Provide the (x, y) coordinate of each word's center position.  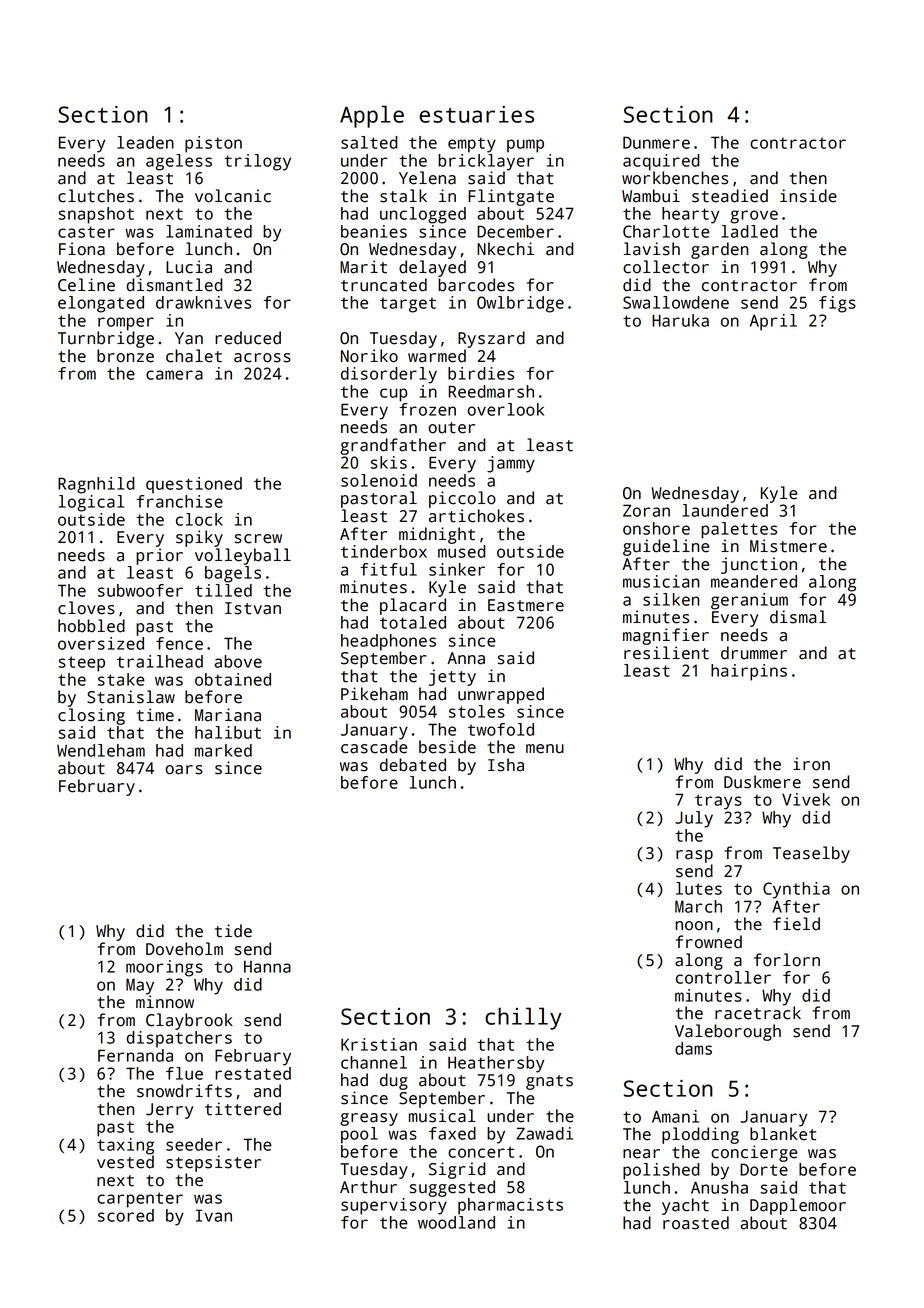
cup (393, 395)
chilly (523, 1018)
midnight (437, 535)
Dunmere (656, 142)
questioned (194, 485)
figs (837, 304)
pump (525, 146)
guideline (666, 547)
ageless (179, 162)
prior (159, 556)
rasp (694, 856)
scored (126, 1215)
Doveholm (184, 949)
